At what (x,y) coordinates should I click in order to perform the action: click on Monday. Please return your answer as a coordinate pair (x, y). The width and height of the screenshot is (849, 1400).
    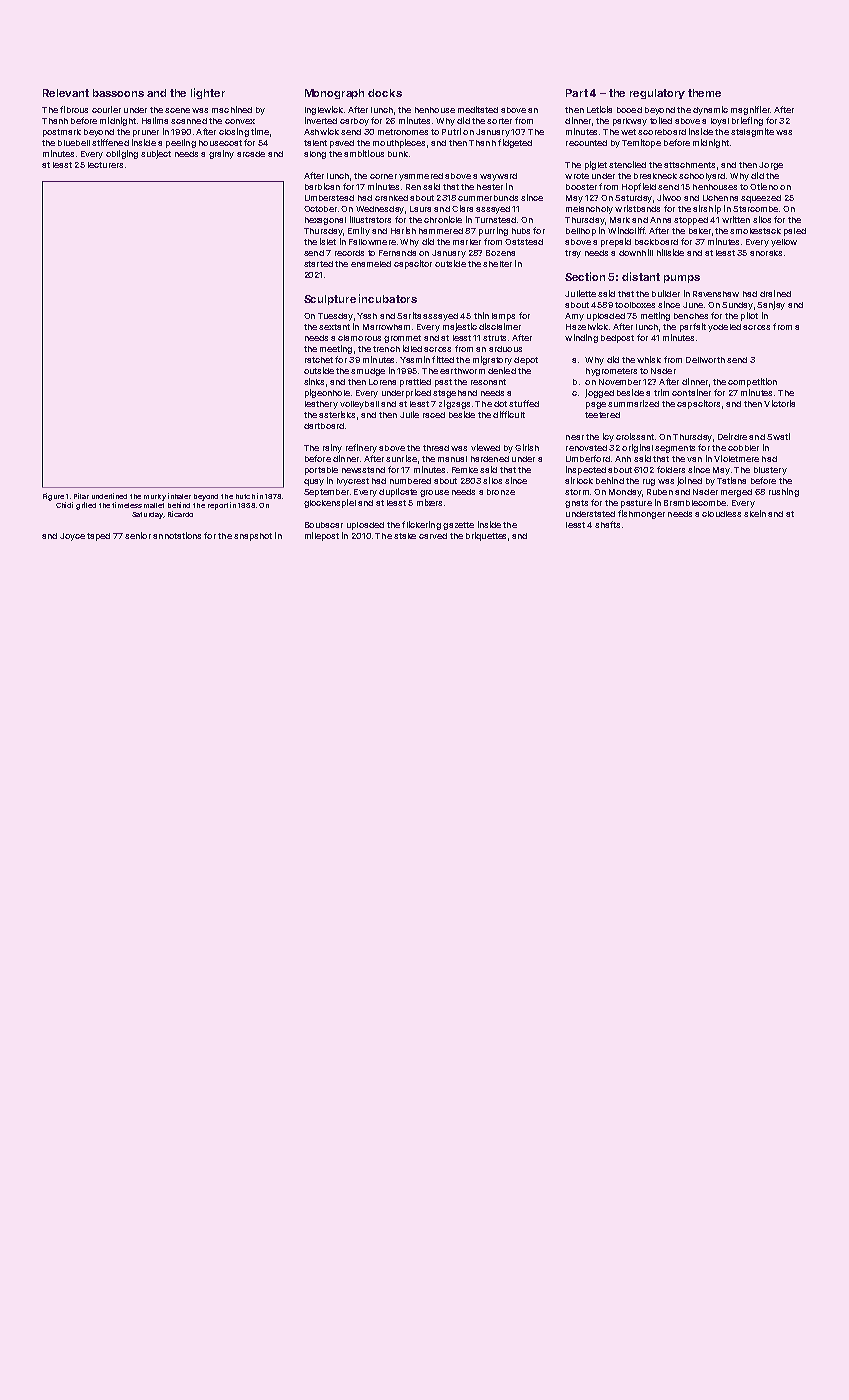
    Looking at the image, I should click on (625, 493).
